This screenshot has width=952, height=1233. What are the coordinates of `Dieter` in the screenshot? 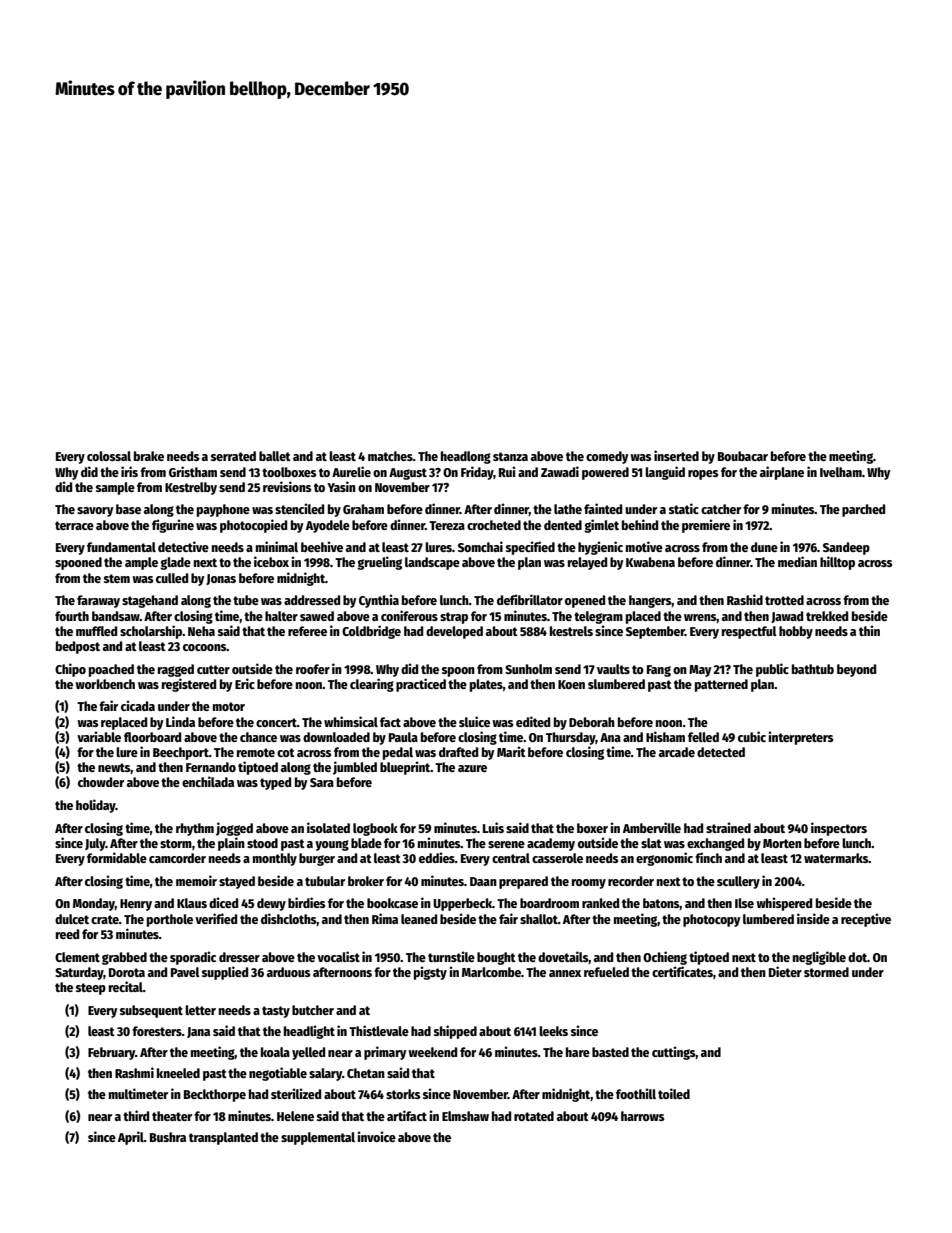 It's located at (785, 971).
